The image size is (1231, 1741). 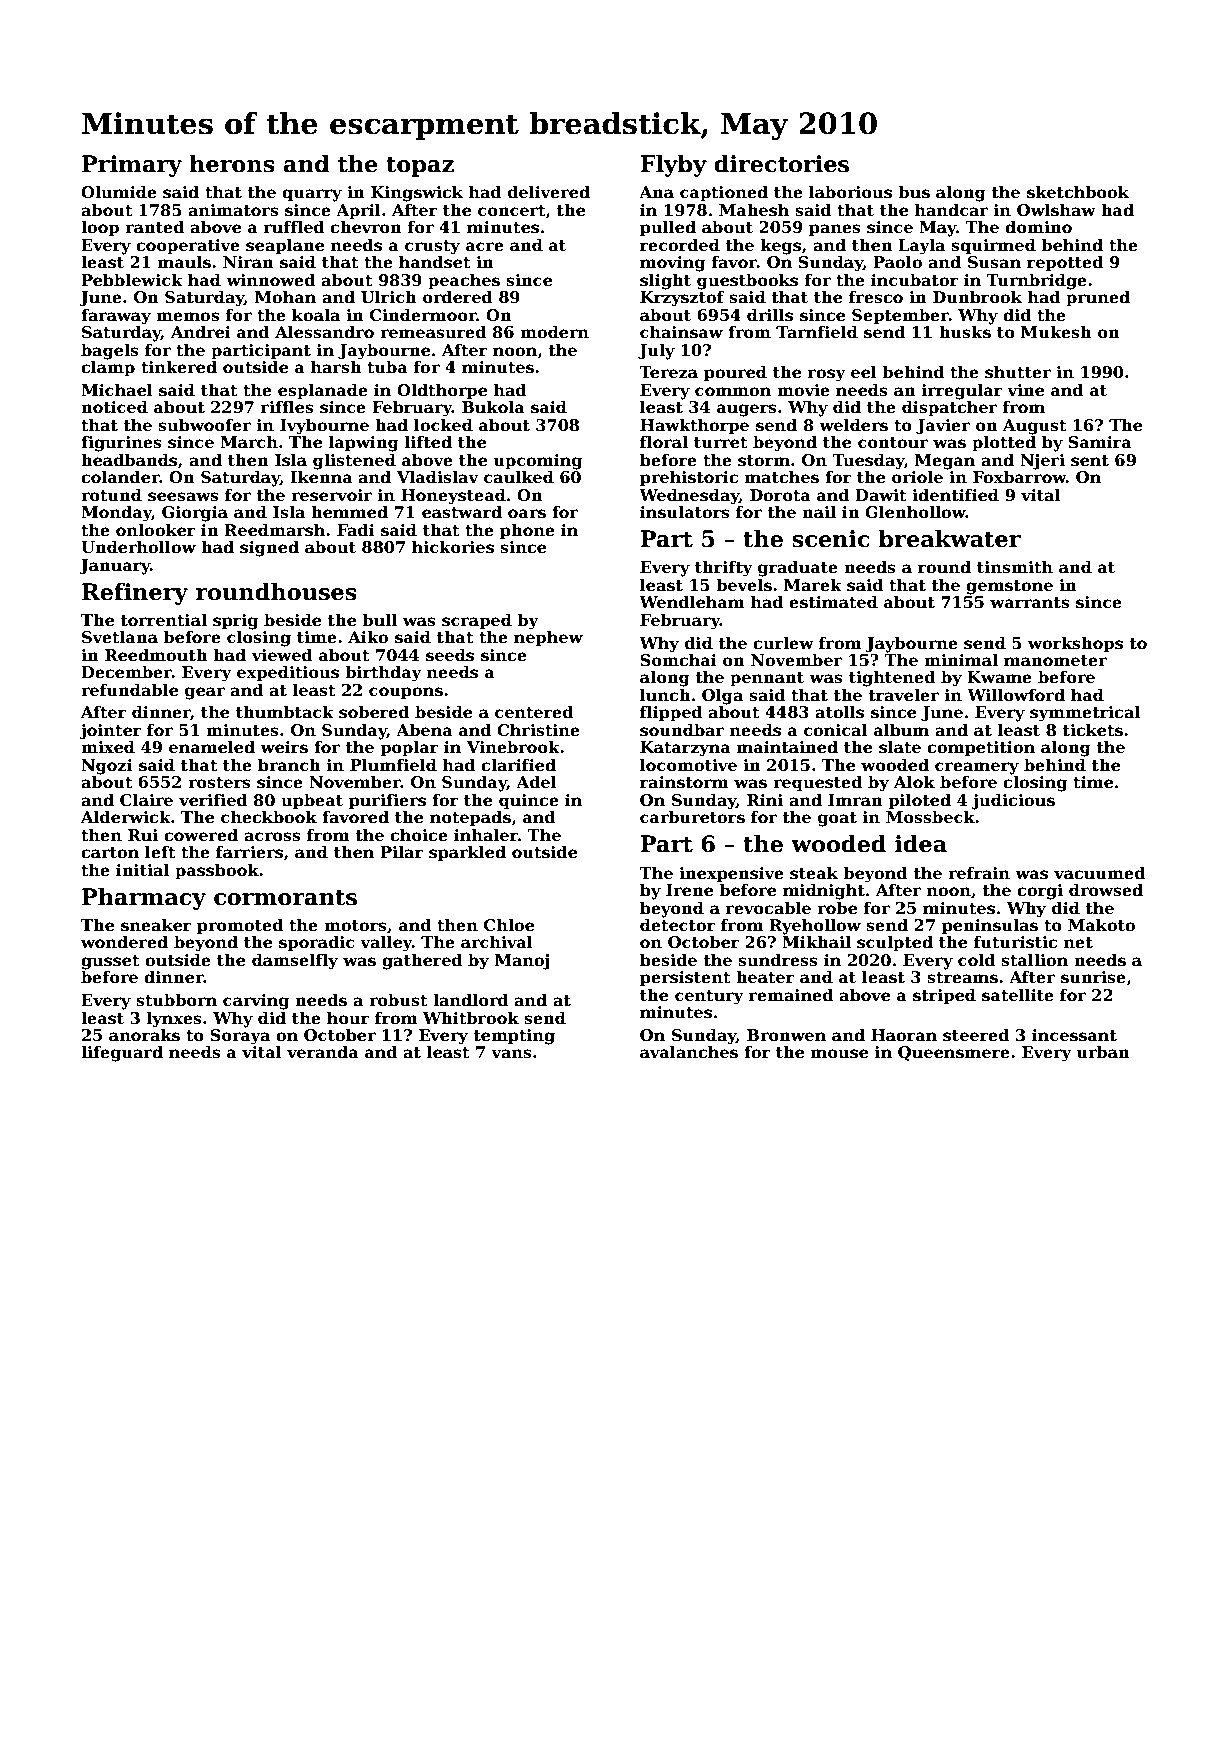 I want to click on Primary, so click(x=132, y=166).
